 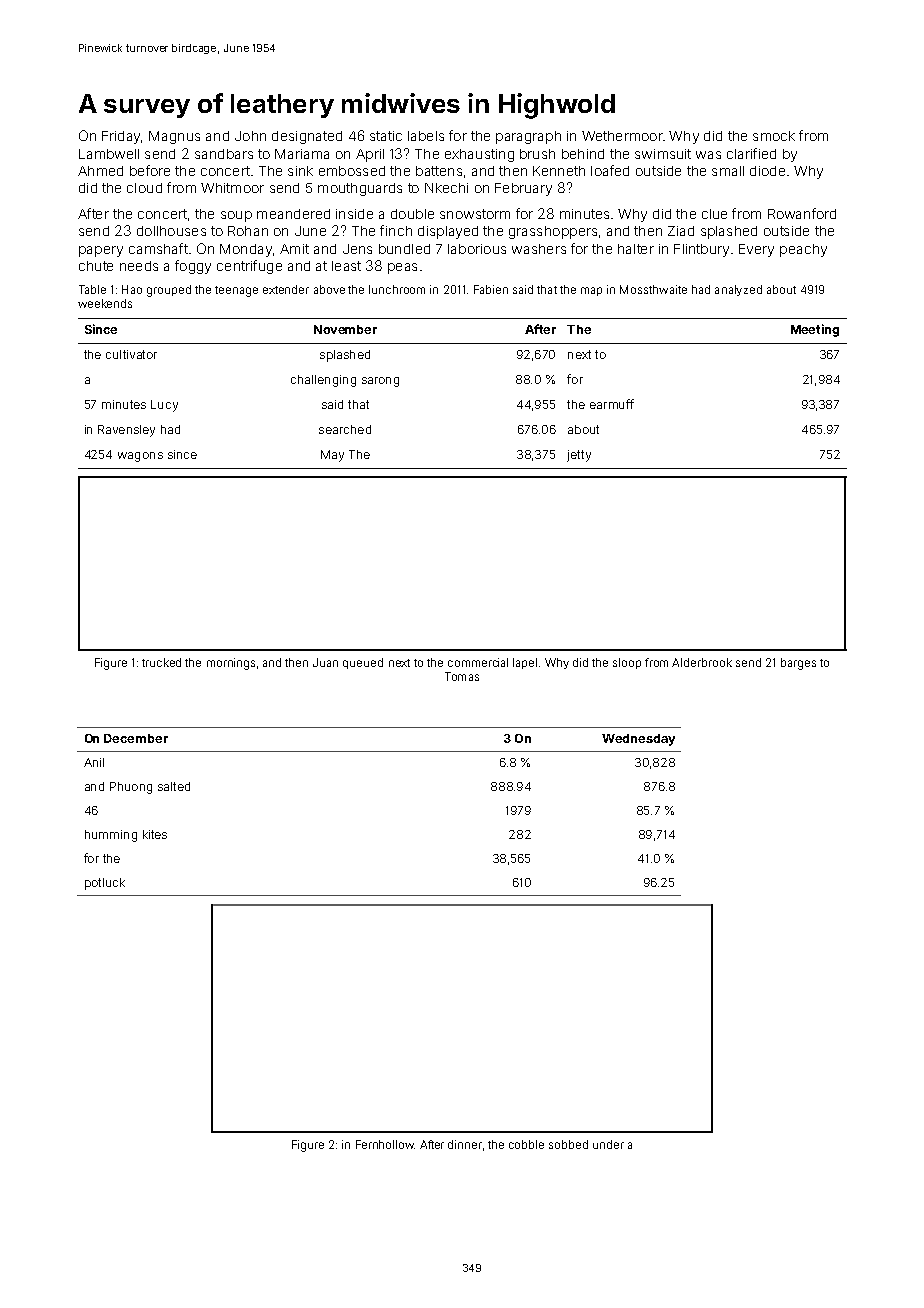 What do you see at coordinates (568, 1144) in the screenshot?
I see `sobbed` at bounding box center [568, 1144].
